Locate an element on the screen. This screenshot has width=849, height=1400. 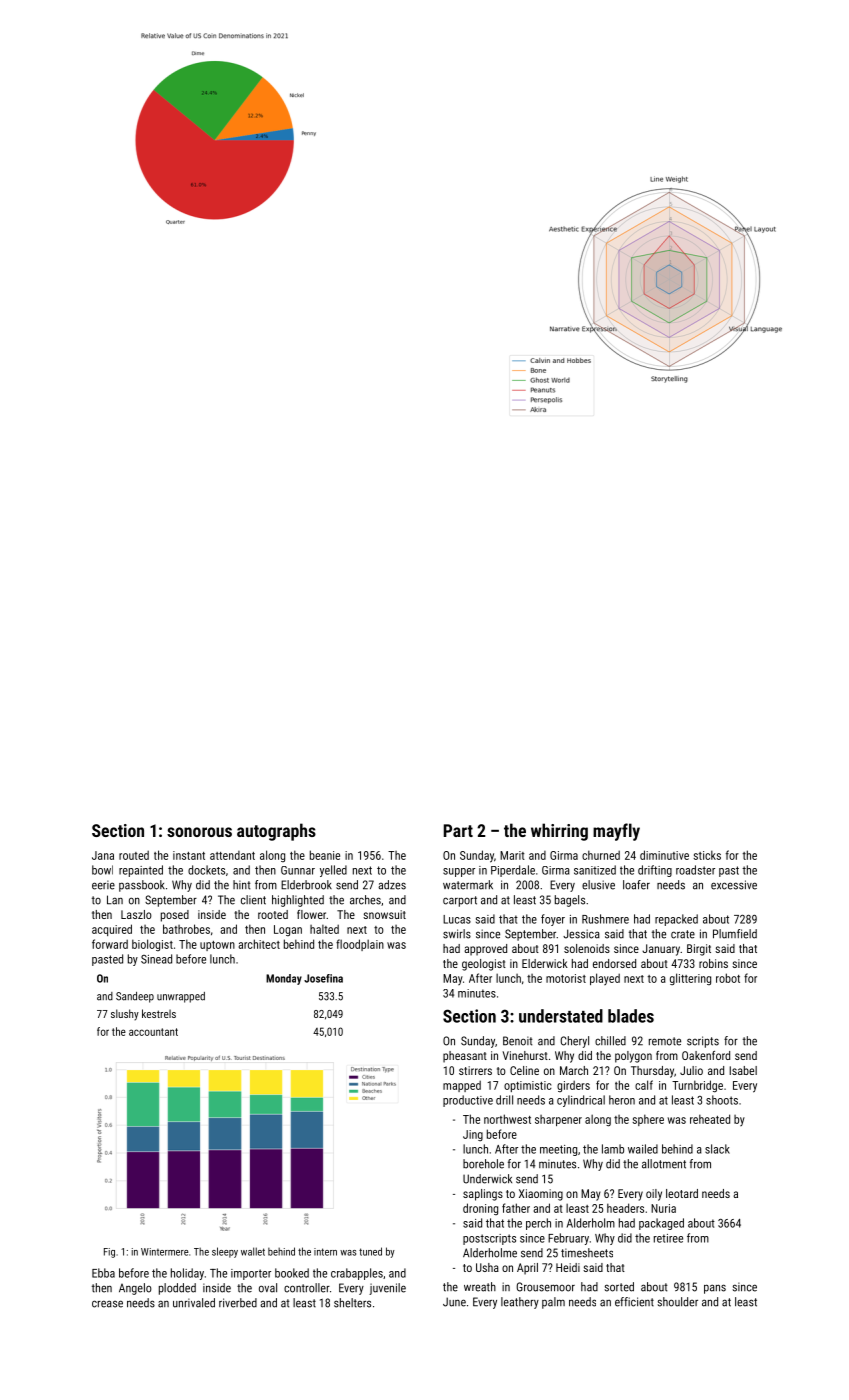
Josefina is located at coordinates (323, 978).
